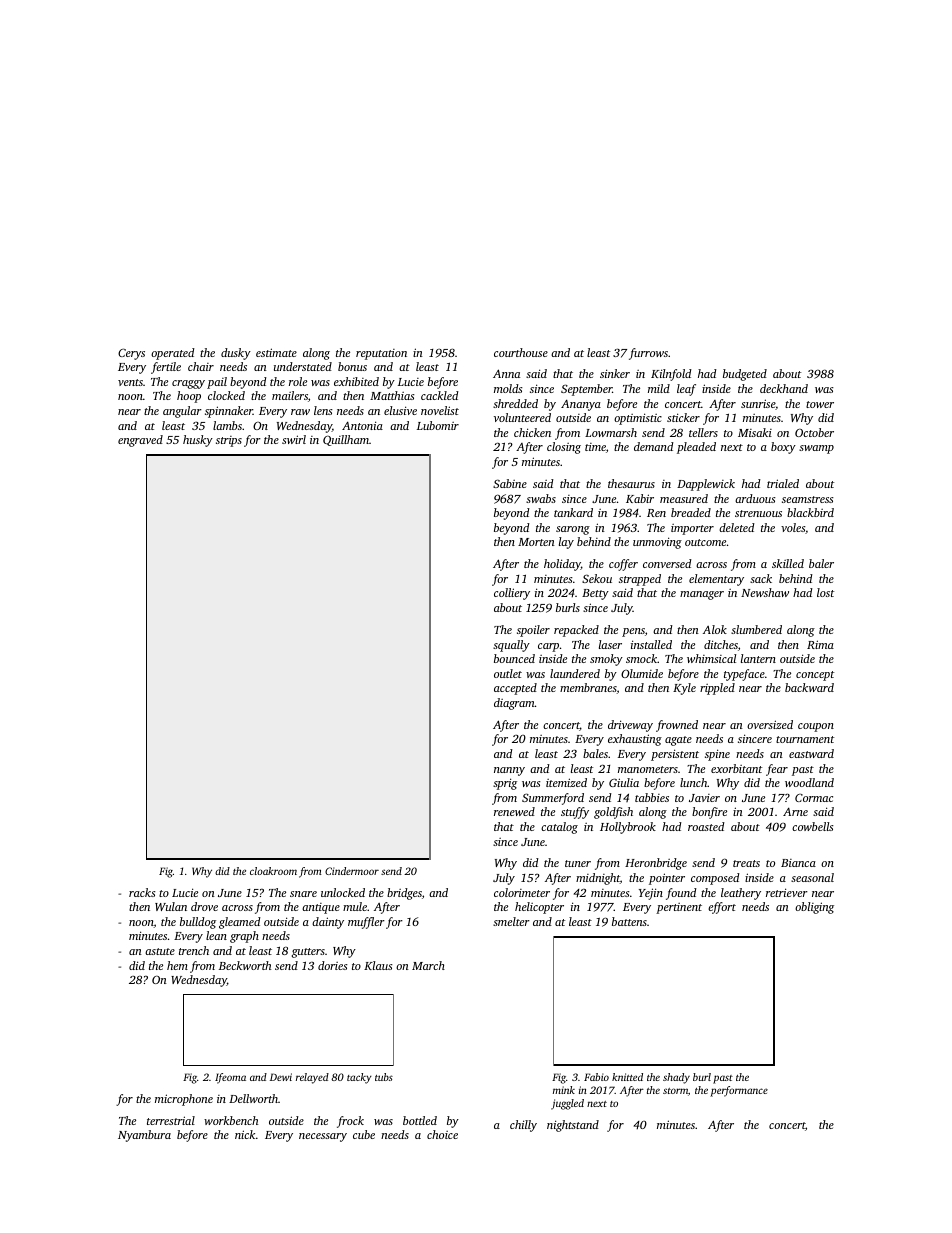  Describe the element at coordinates (230, 1078) in the page. I see `Ifeoma` at that location.
